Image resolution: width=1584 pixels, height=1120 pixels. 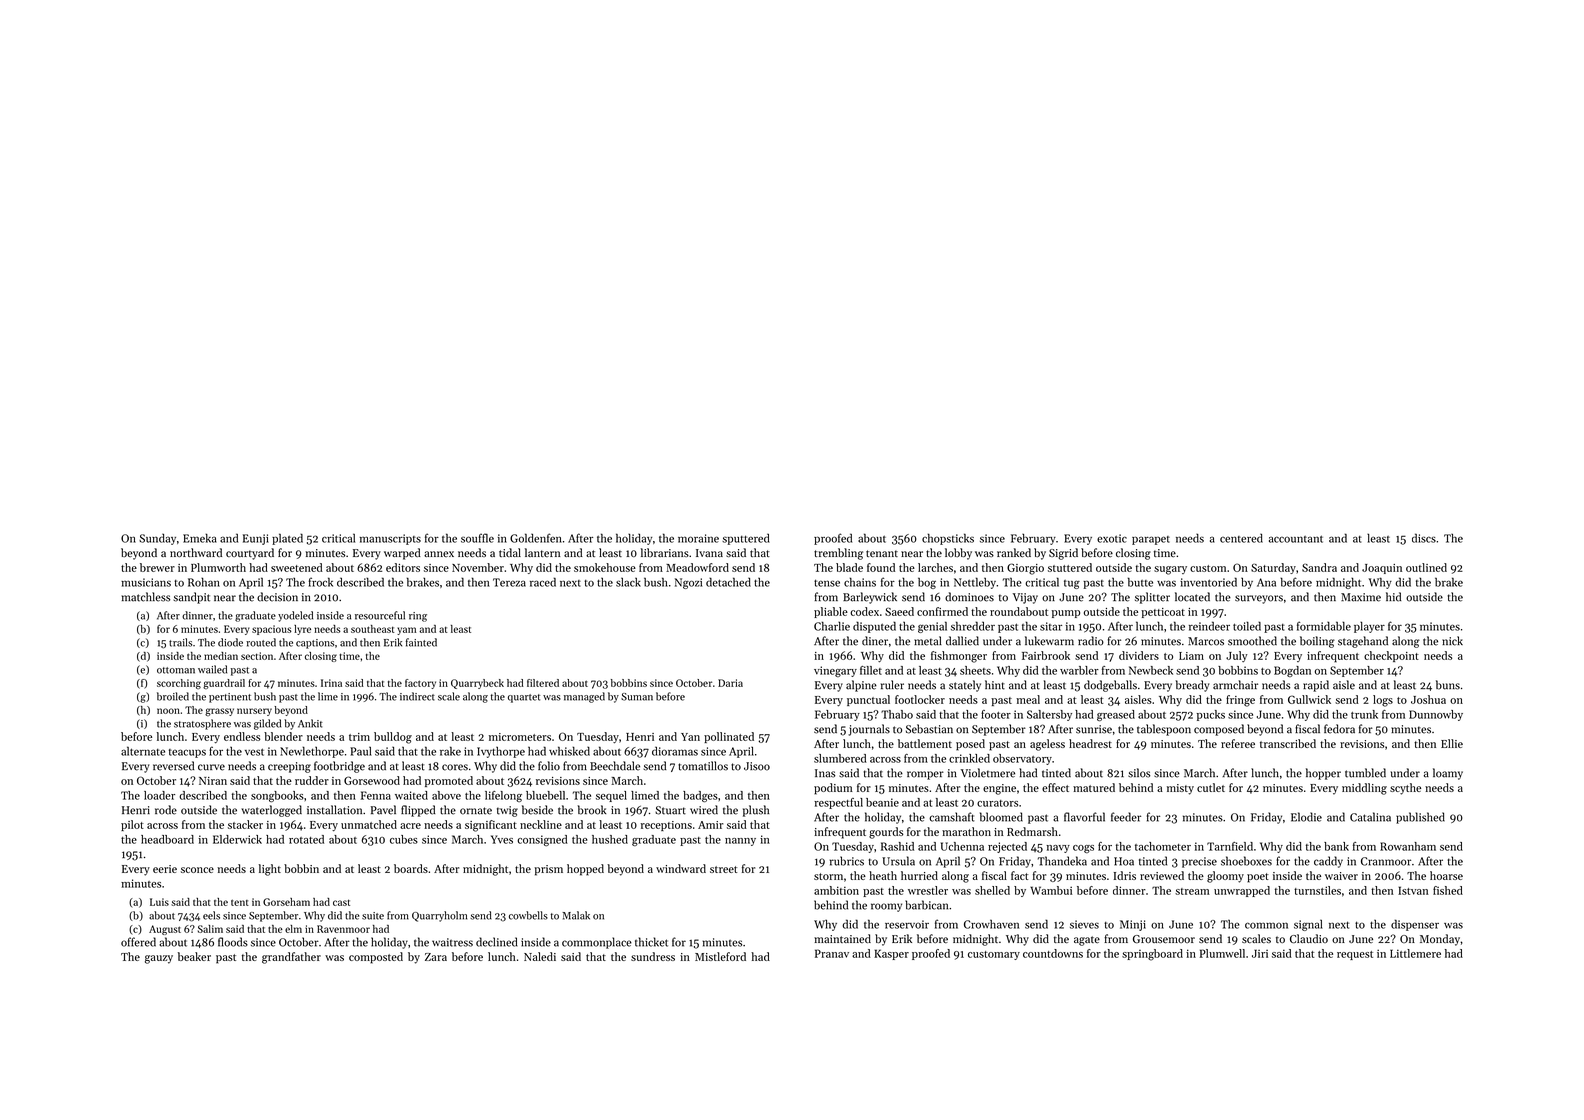 What do you see at coordinates (832, 626) in the screenshot?
I see `Charlie` at bounding box center [832, 626].
